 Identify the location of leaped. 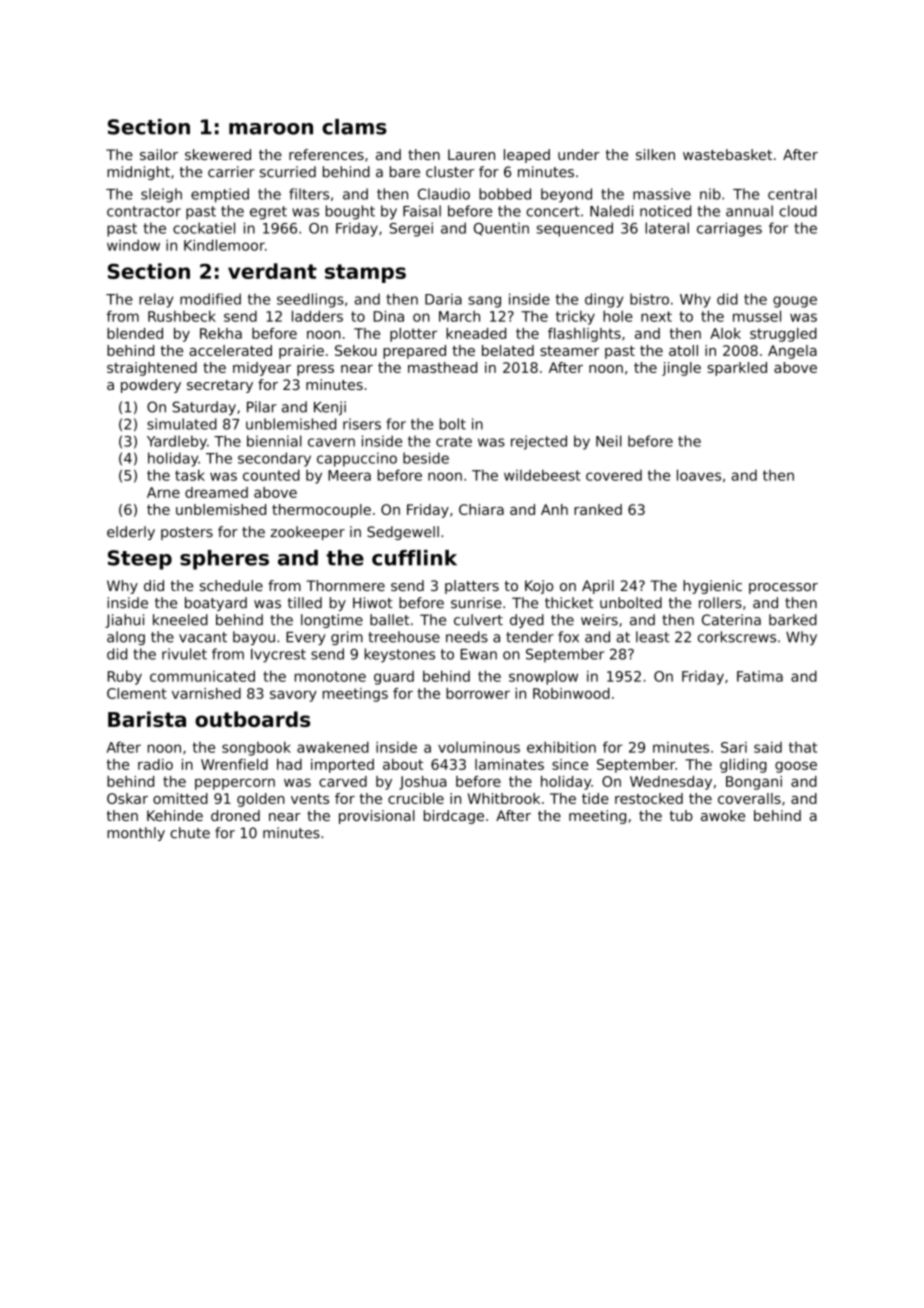
(527, 156).
